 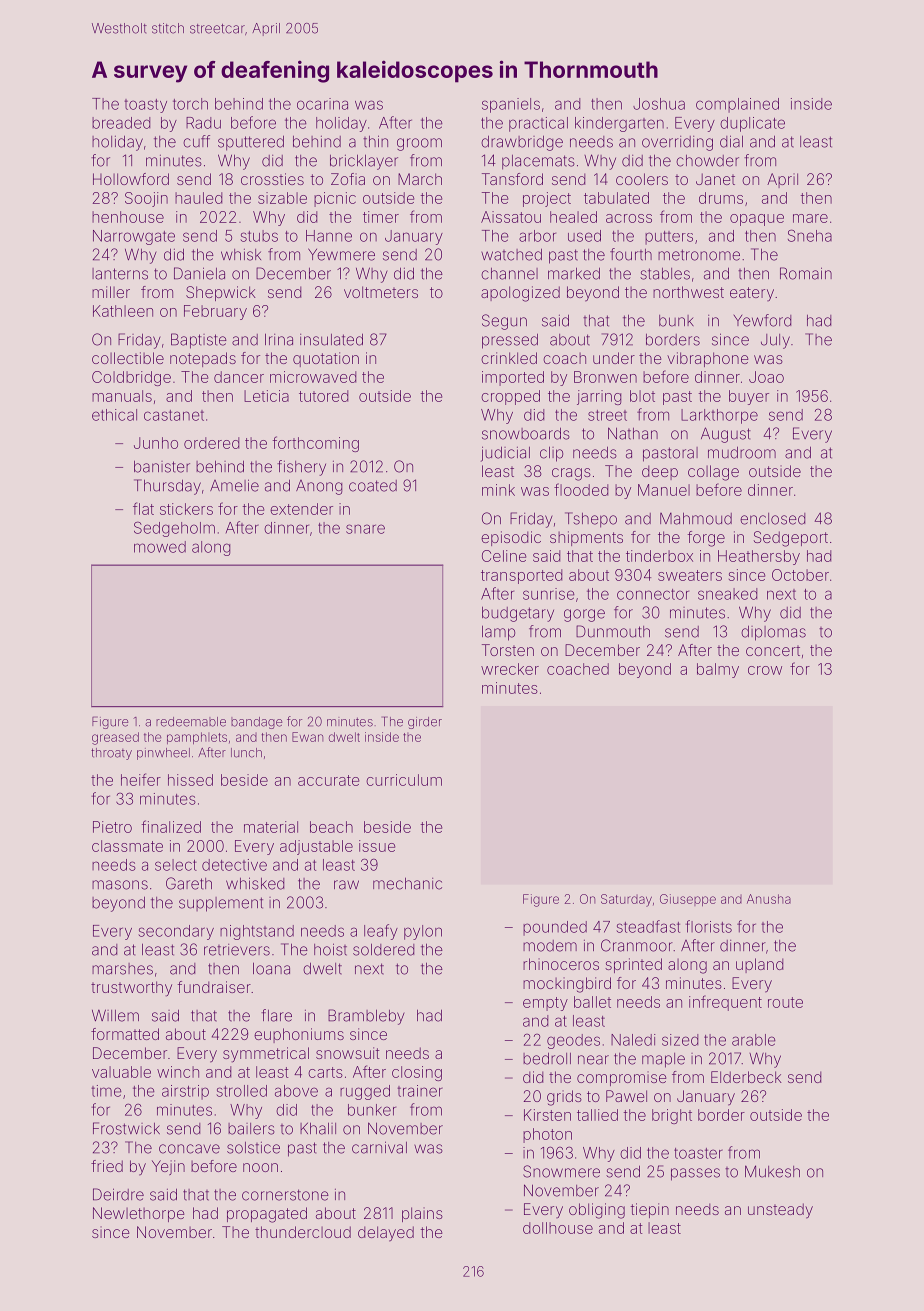 I want to click on Thursday, so click(x=167, y=487).
